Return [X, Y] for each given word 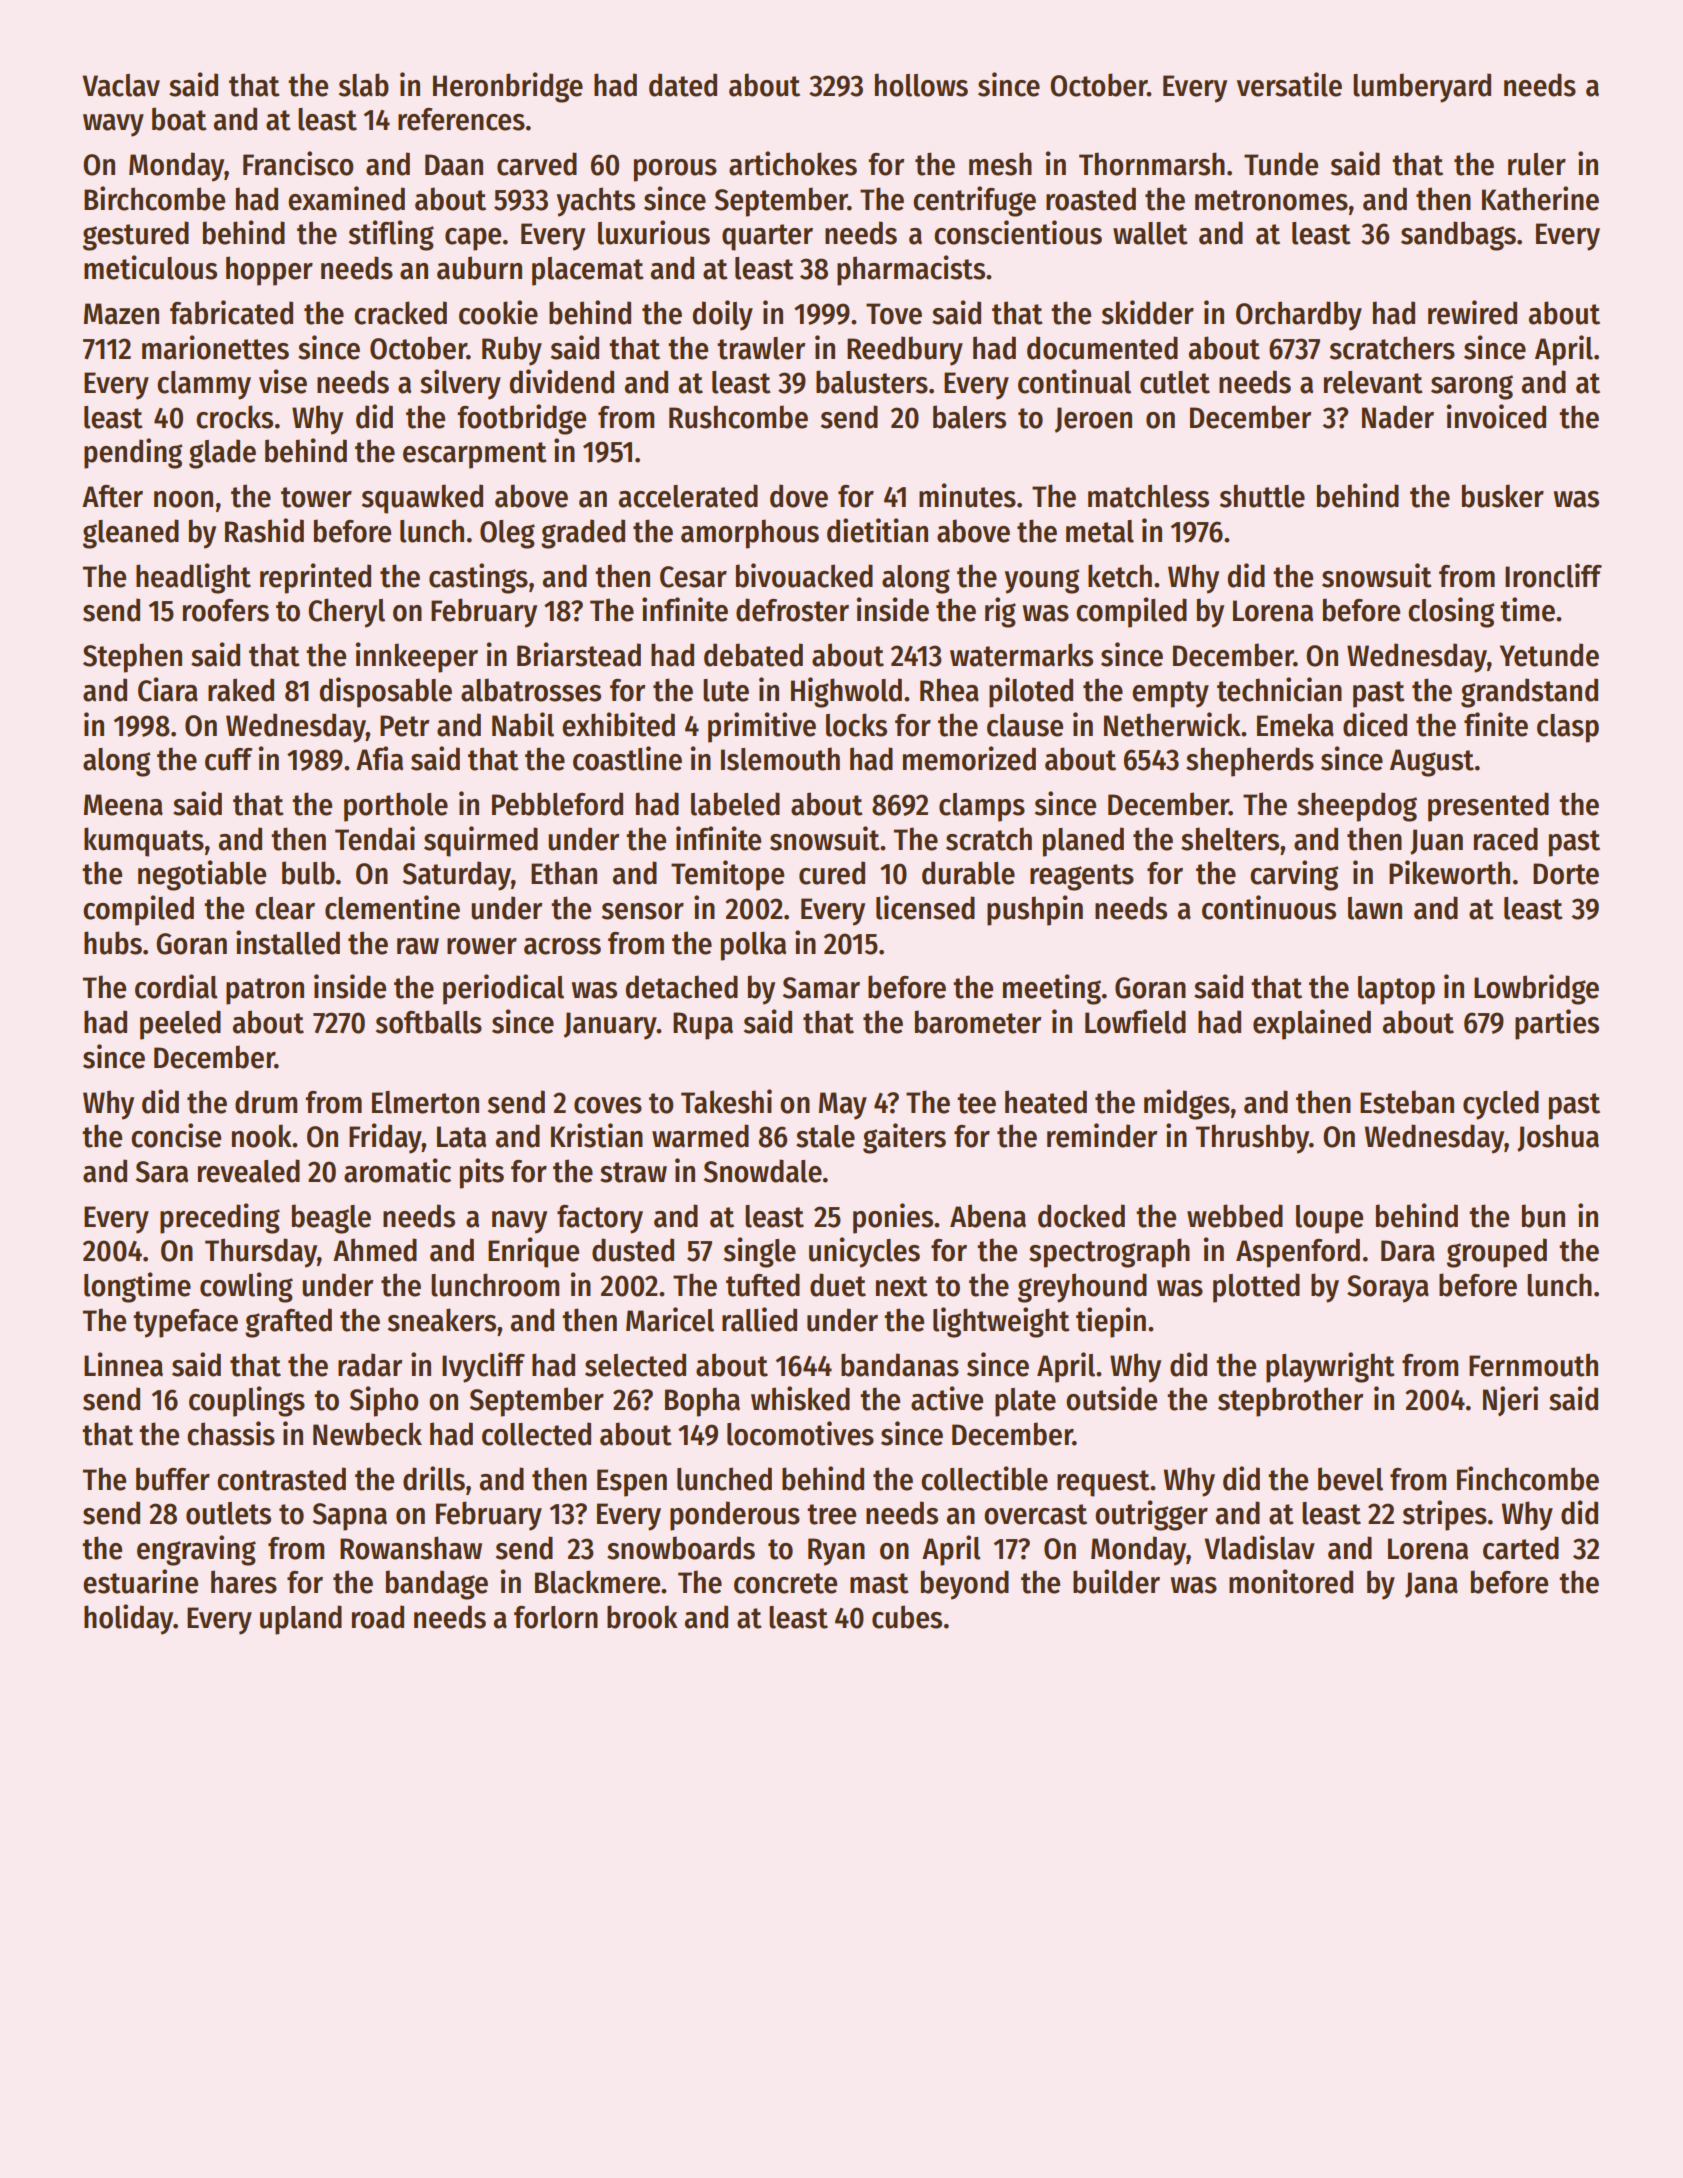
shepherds [1250, 762]
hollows [921, 85]
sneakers [442, 1320]
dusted [633, 1250]
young [1042, 581]
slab [364, 85]
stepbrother [1290, 1402]
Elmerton [425, 1102]
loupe [1329, 1219]
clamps [982, 807]
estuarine [140, 1581]
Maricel [670, 1319]
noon [183, 499]
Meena [123, 805]
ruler [1537, 164]
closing [1451, 612]
